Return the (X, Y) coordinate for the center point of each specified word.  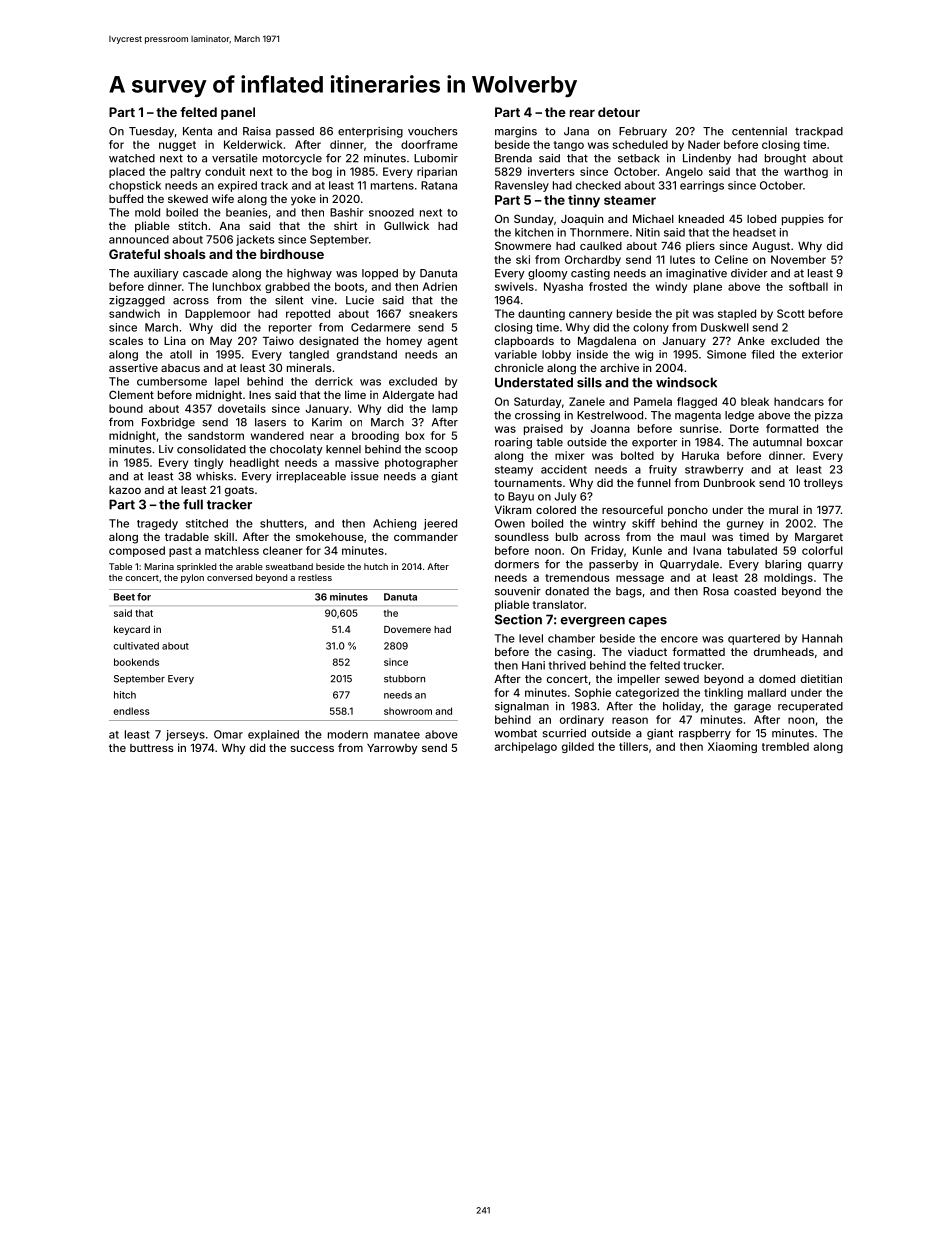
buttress (152, 748)
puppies (803, 220)
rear (582, 113)
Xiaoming (732, 747)
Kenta (197, 131)
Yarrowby (392, 749)
